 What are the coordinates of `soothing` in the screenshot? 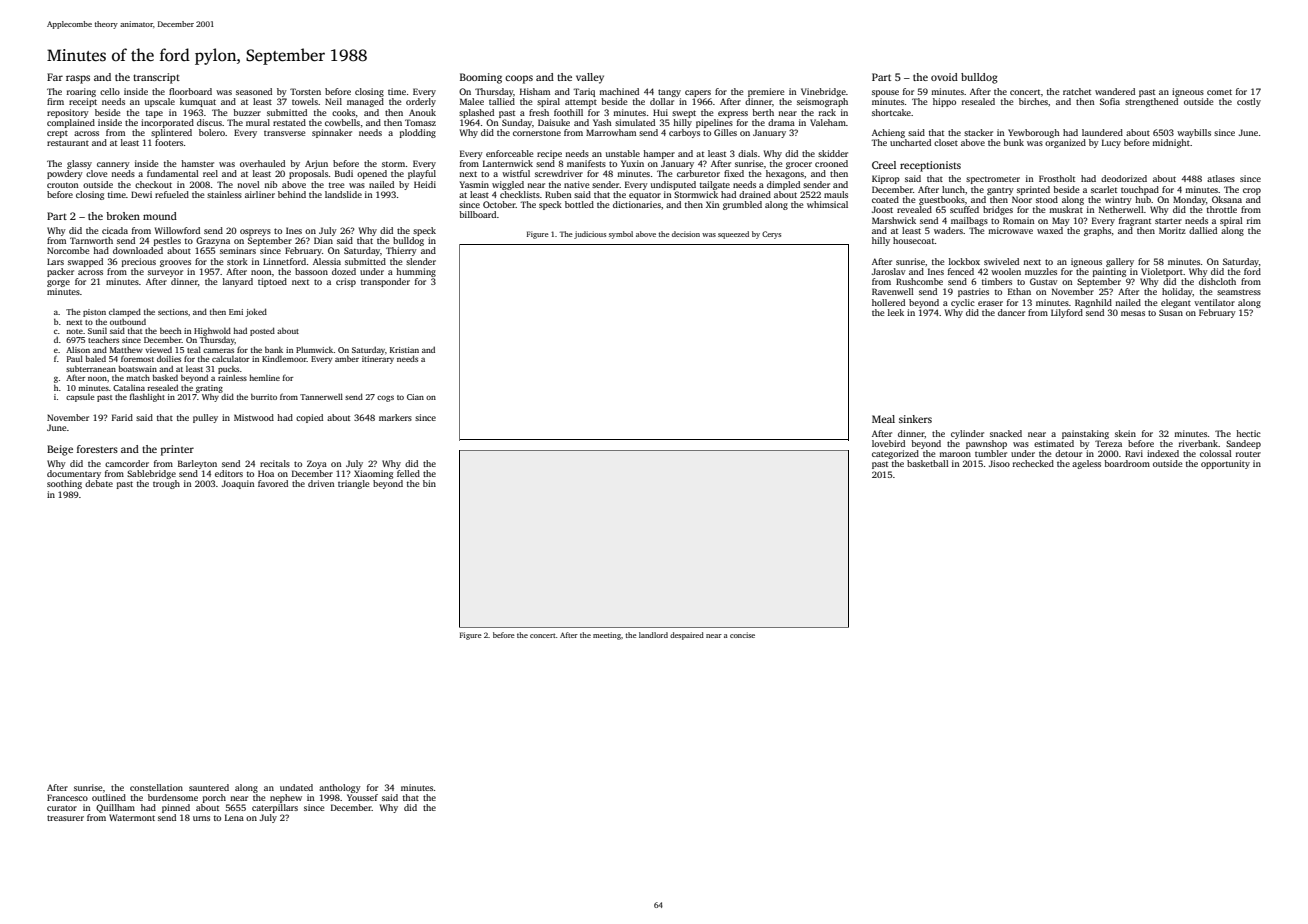 It's located at (64, 484).
